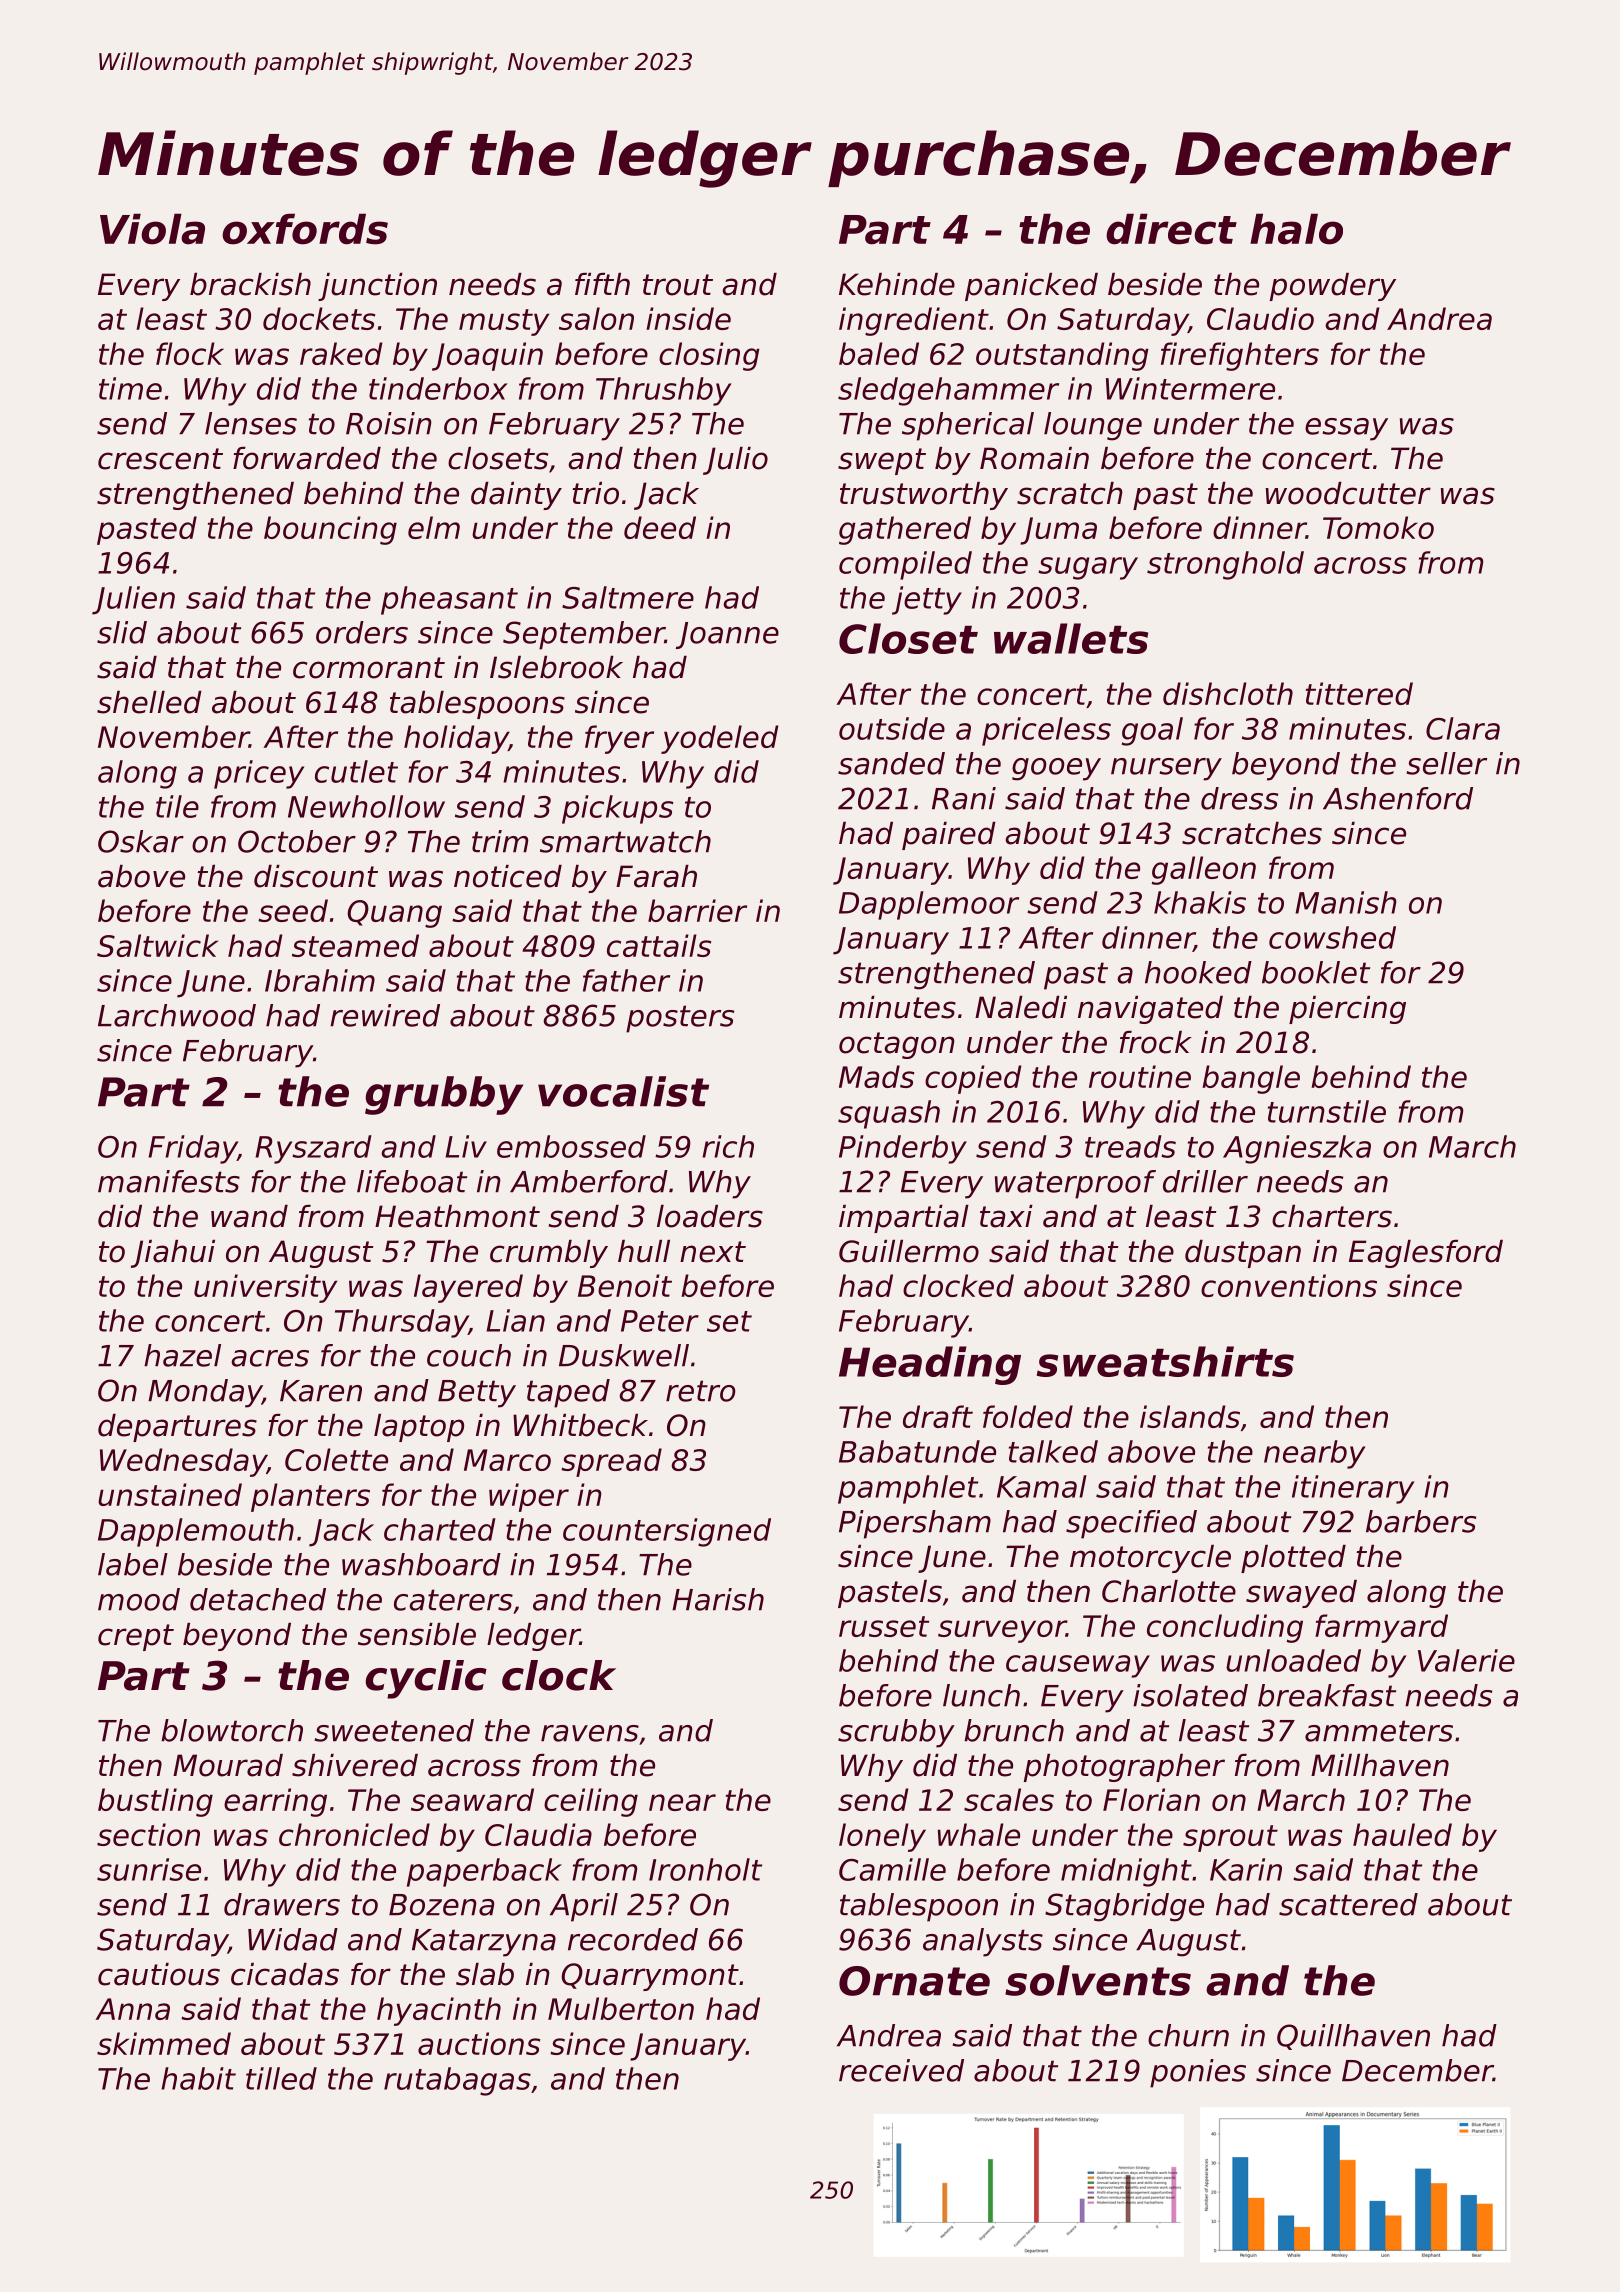 The width and height of the page is (1620, 2292). What do you see at coordinates (590, 1733) in the page?
I see `ravens` at bounding box center [590, 1733].
